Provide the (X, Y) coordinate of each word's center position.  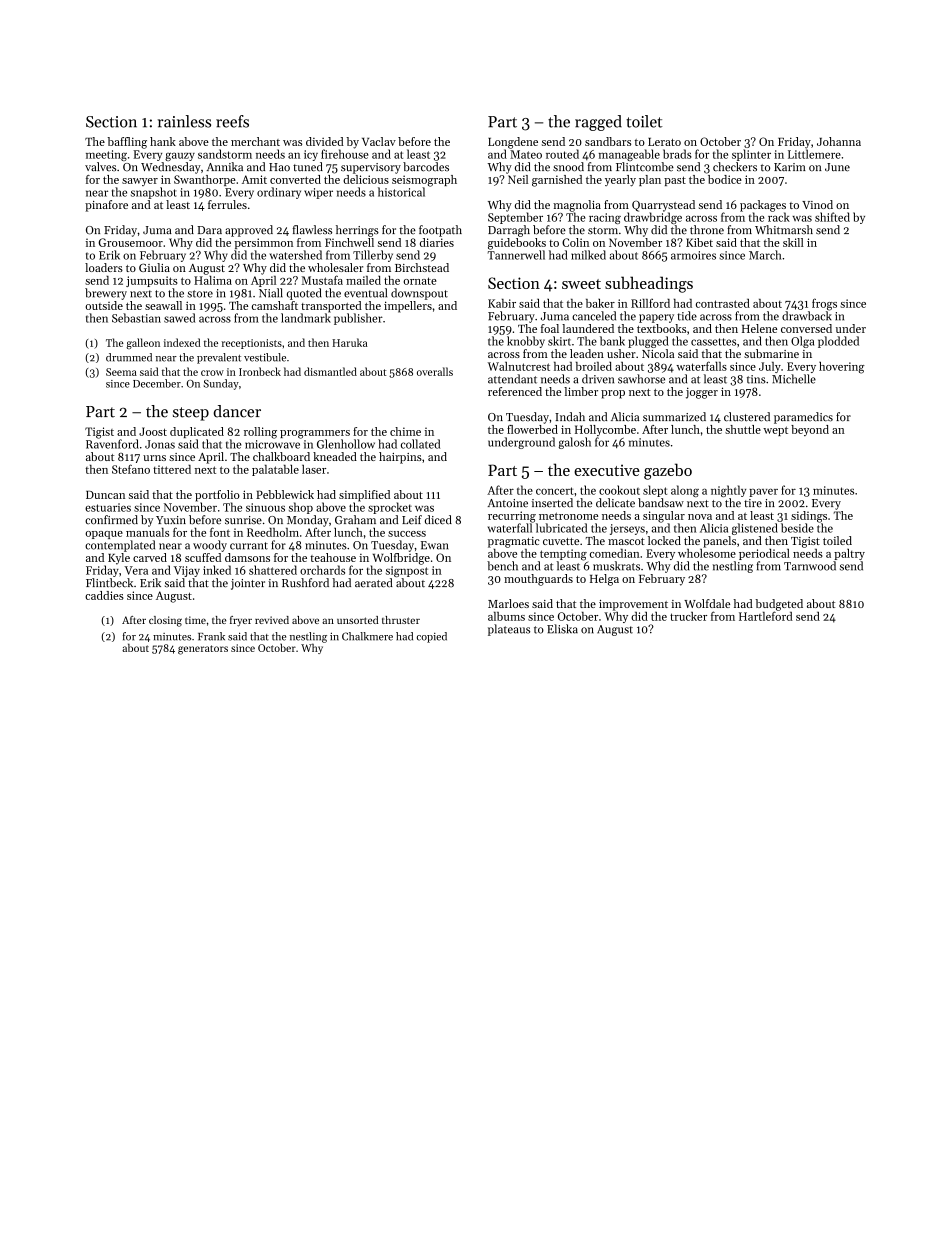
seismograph (424, 181)
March (765, 255)
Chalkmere (367, 636)
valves (100, 166)
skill (793, 242)
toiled (837, 540)
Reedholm (273, 532)
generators (203, 650)
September (515, 218)
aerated (374, 583)
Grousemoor (130, 242)
